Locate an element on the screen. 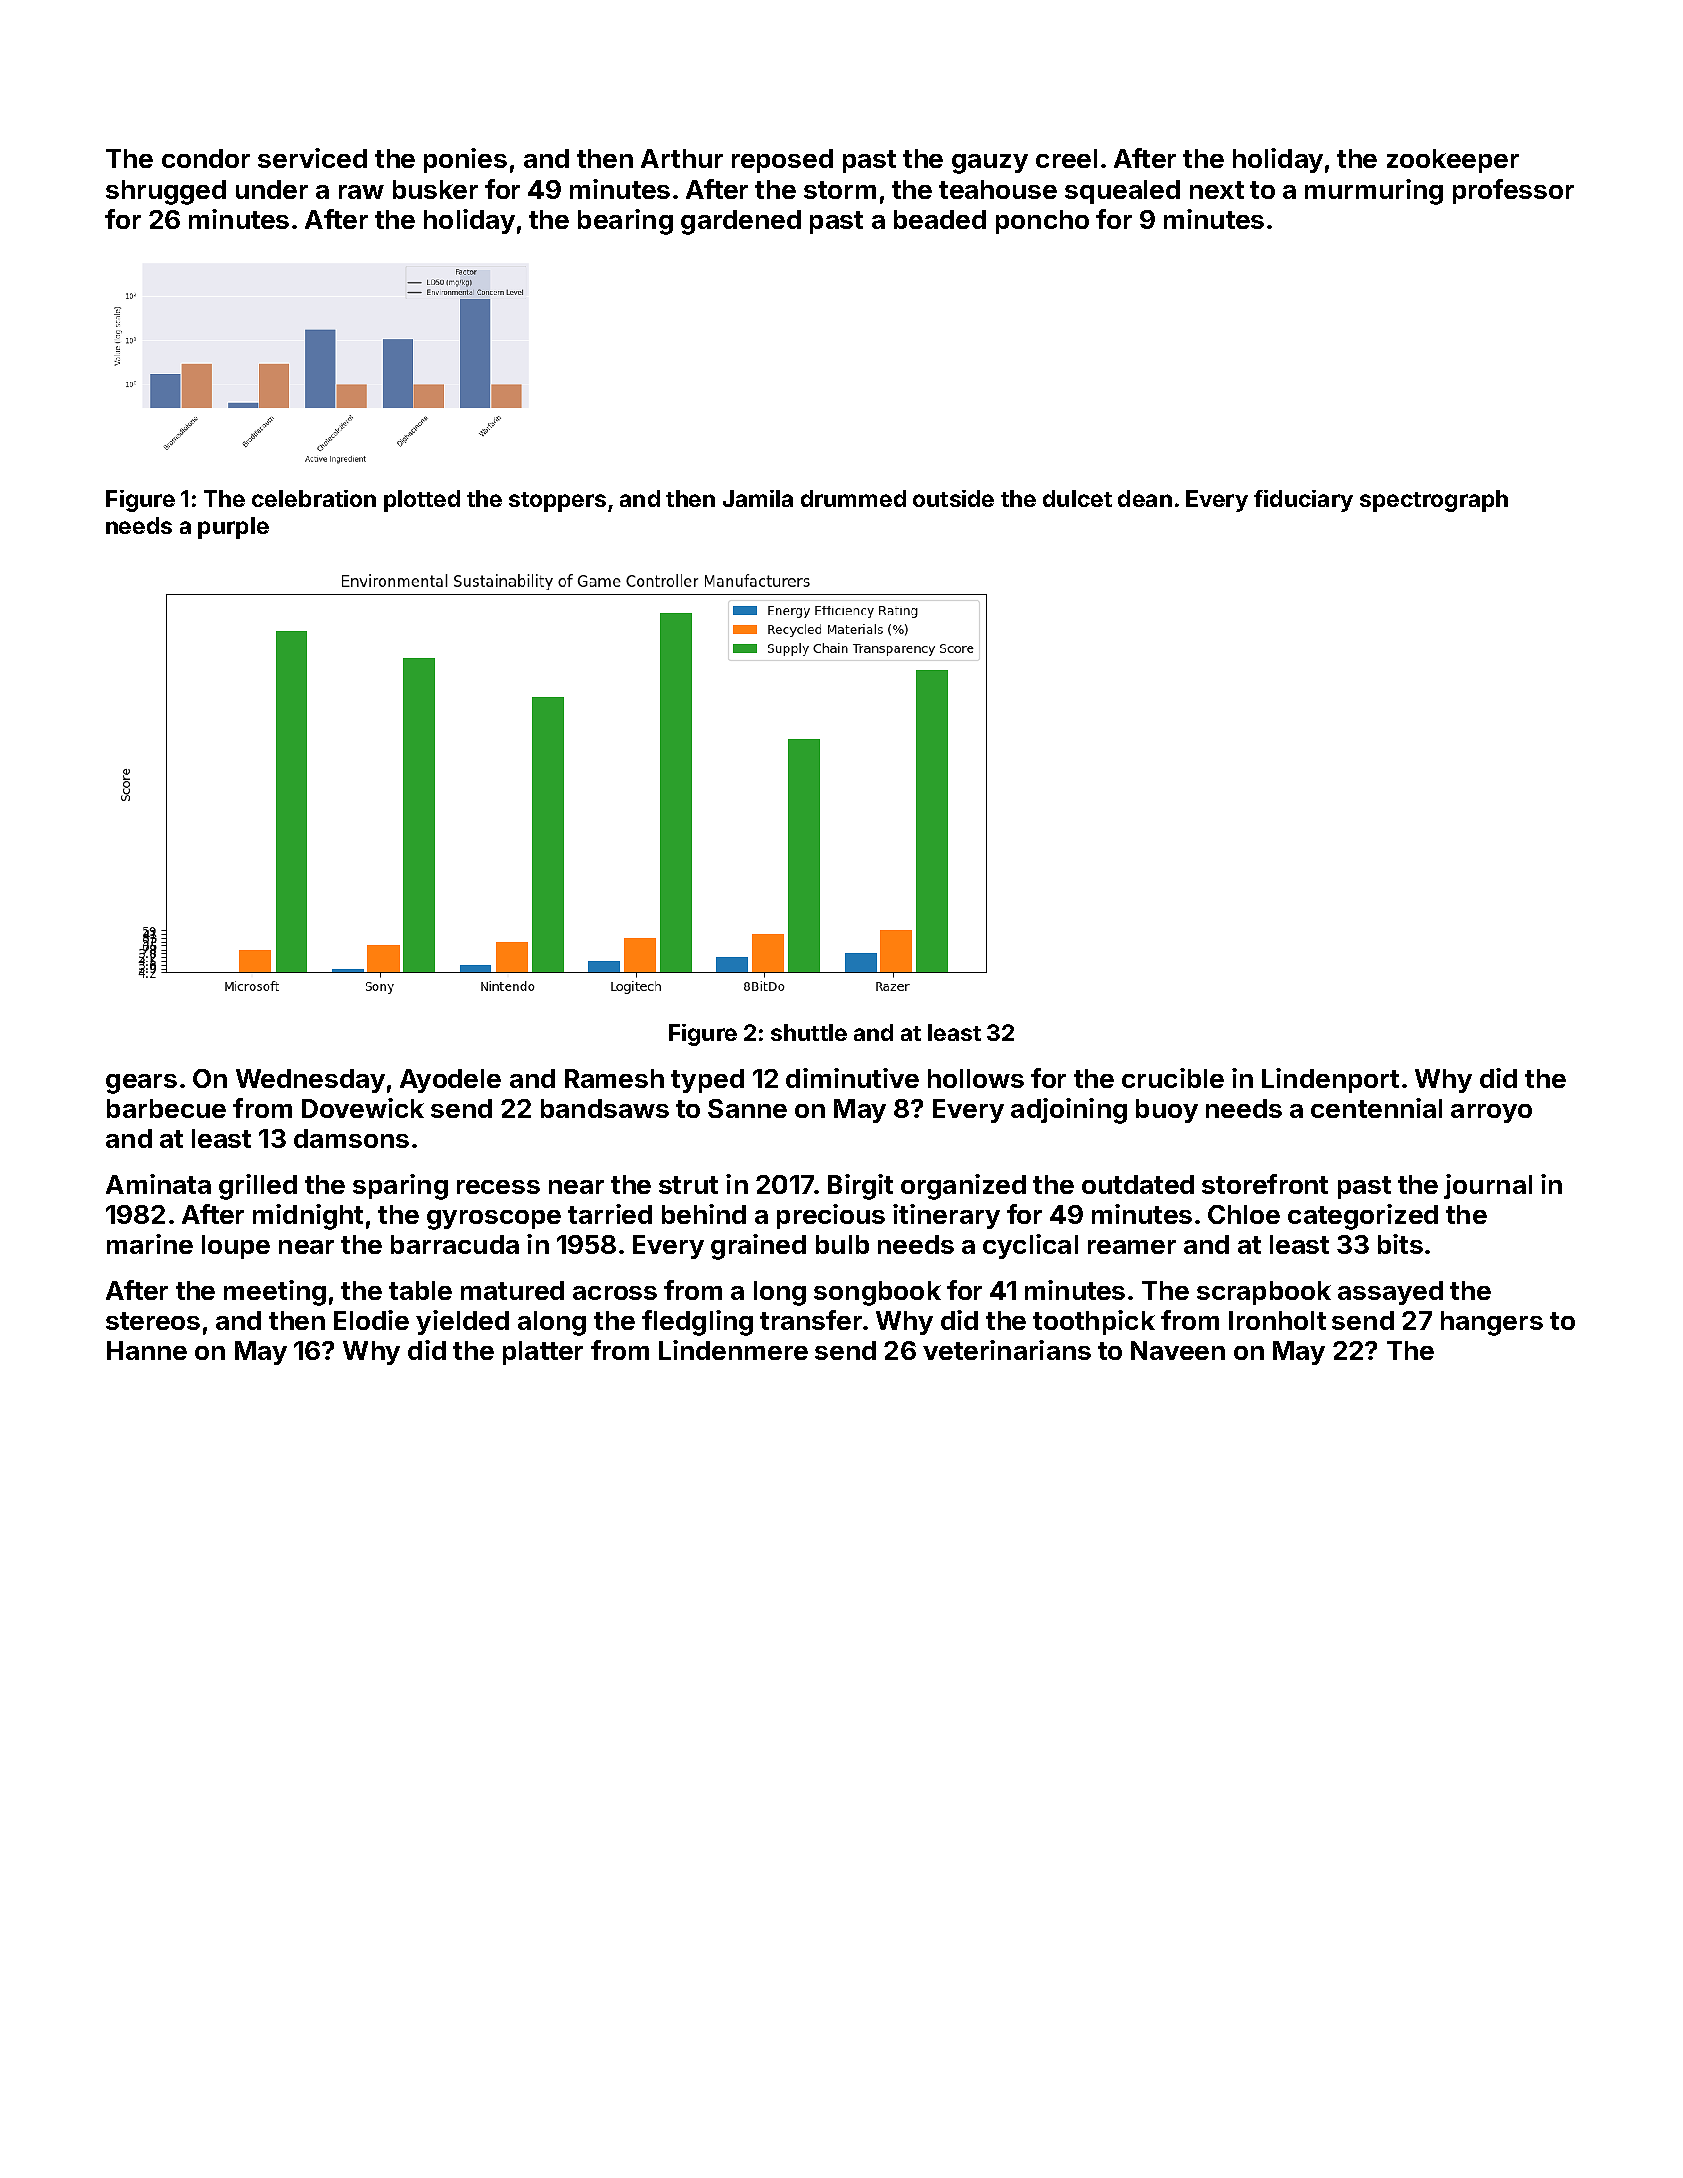  zookeeper is located at coordinates (1453, 161).
